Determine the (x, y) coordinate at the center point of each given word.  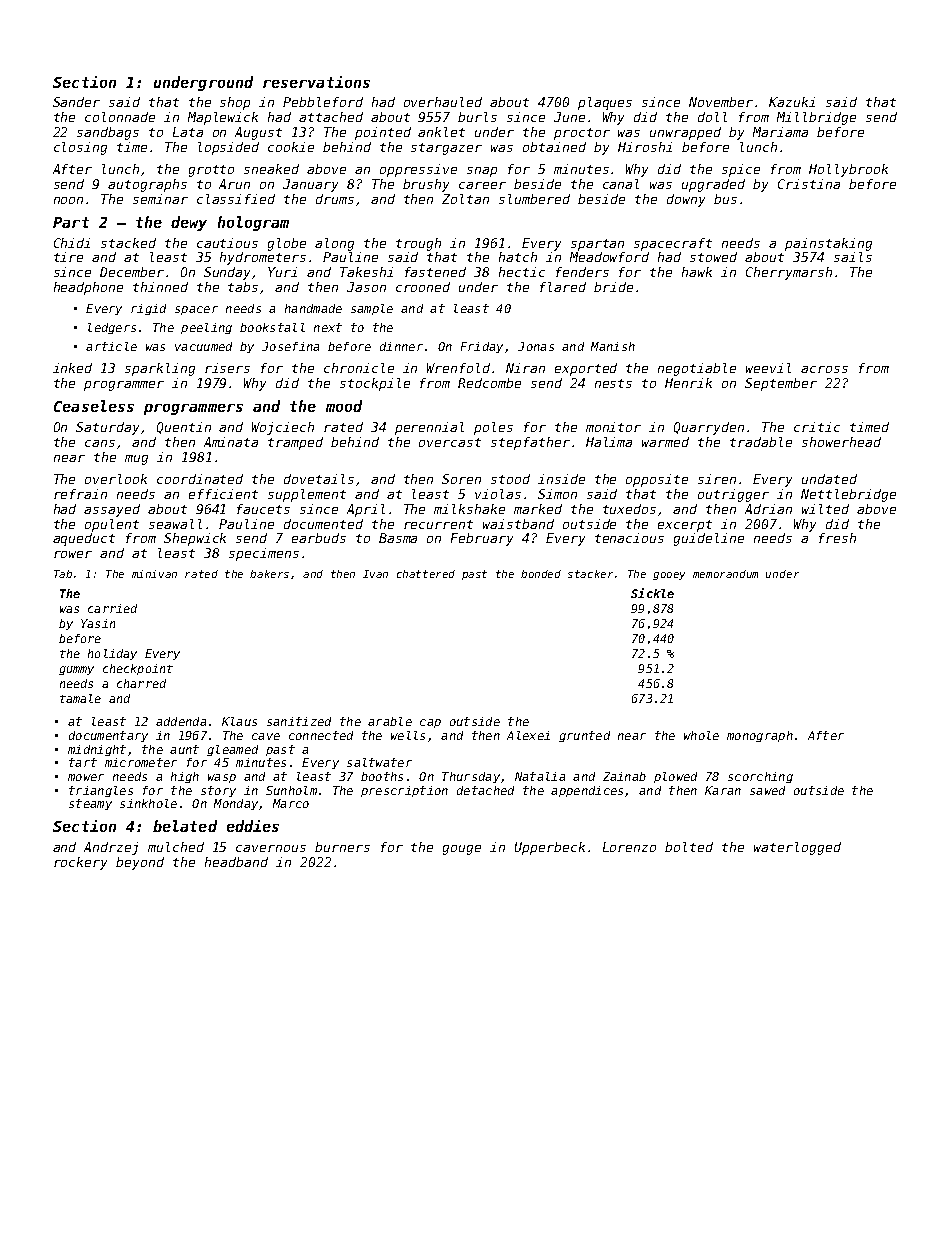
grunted (584, 736)
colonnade (120, 117)
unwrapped (685, 133)
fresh (837, 538)
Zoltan (465, 199)
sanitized (299, 721)
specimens (264, 554)
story (218, 791)
